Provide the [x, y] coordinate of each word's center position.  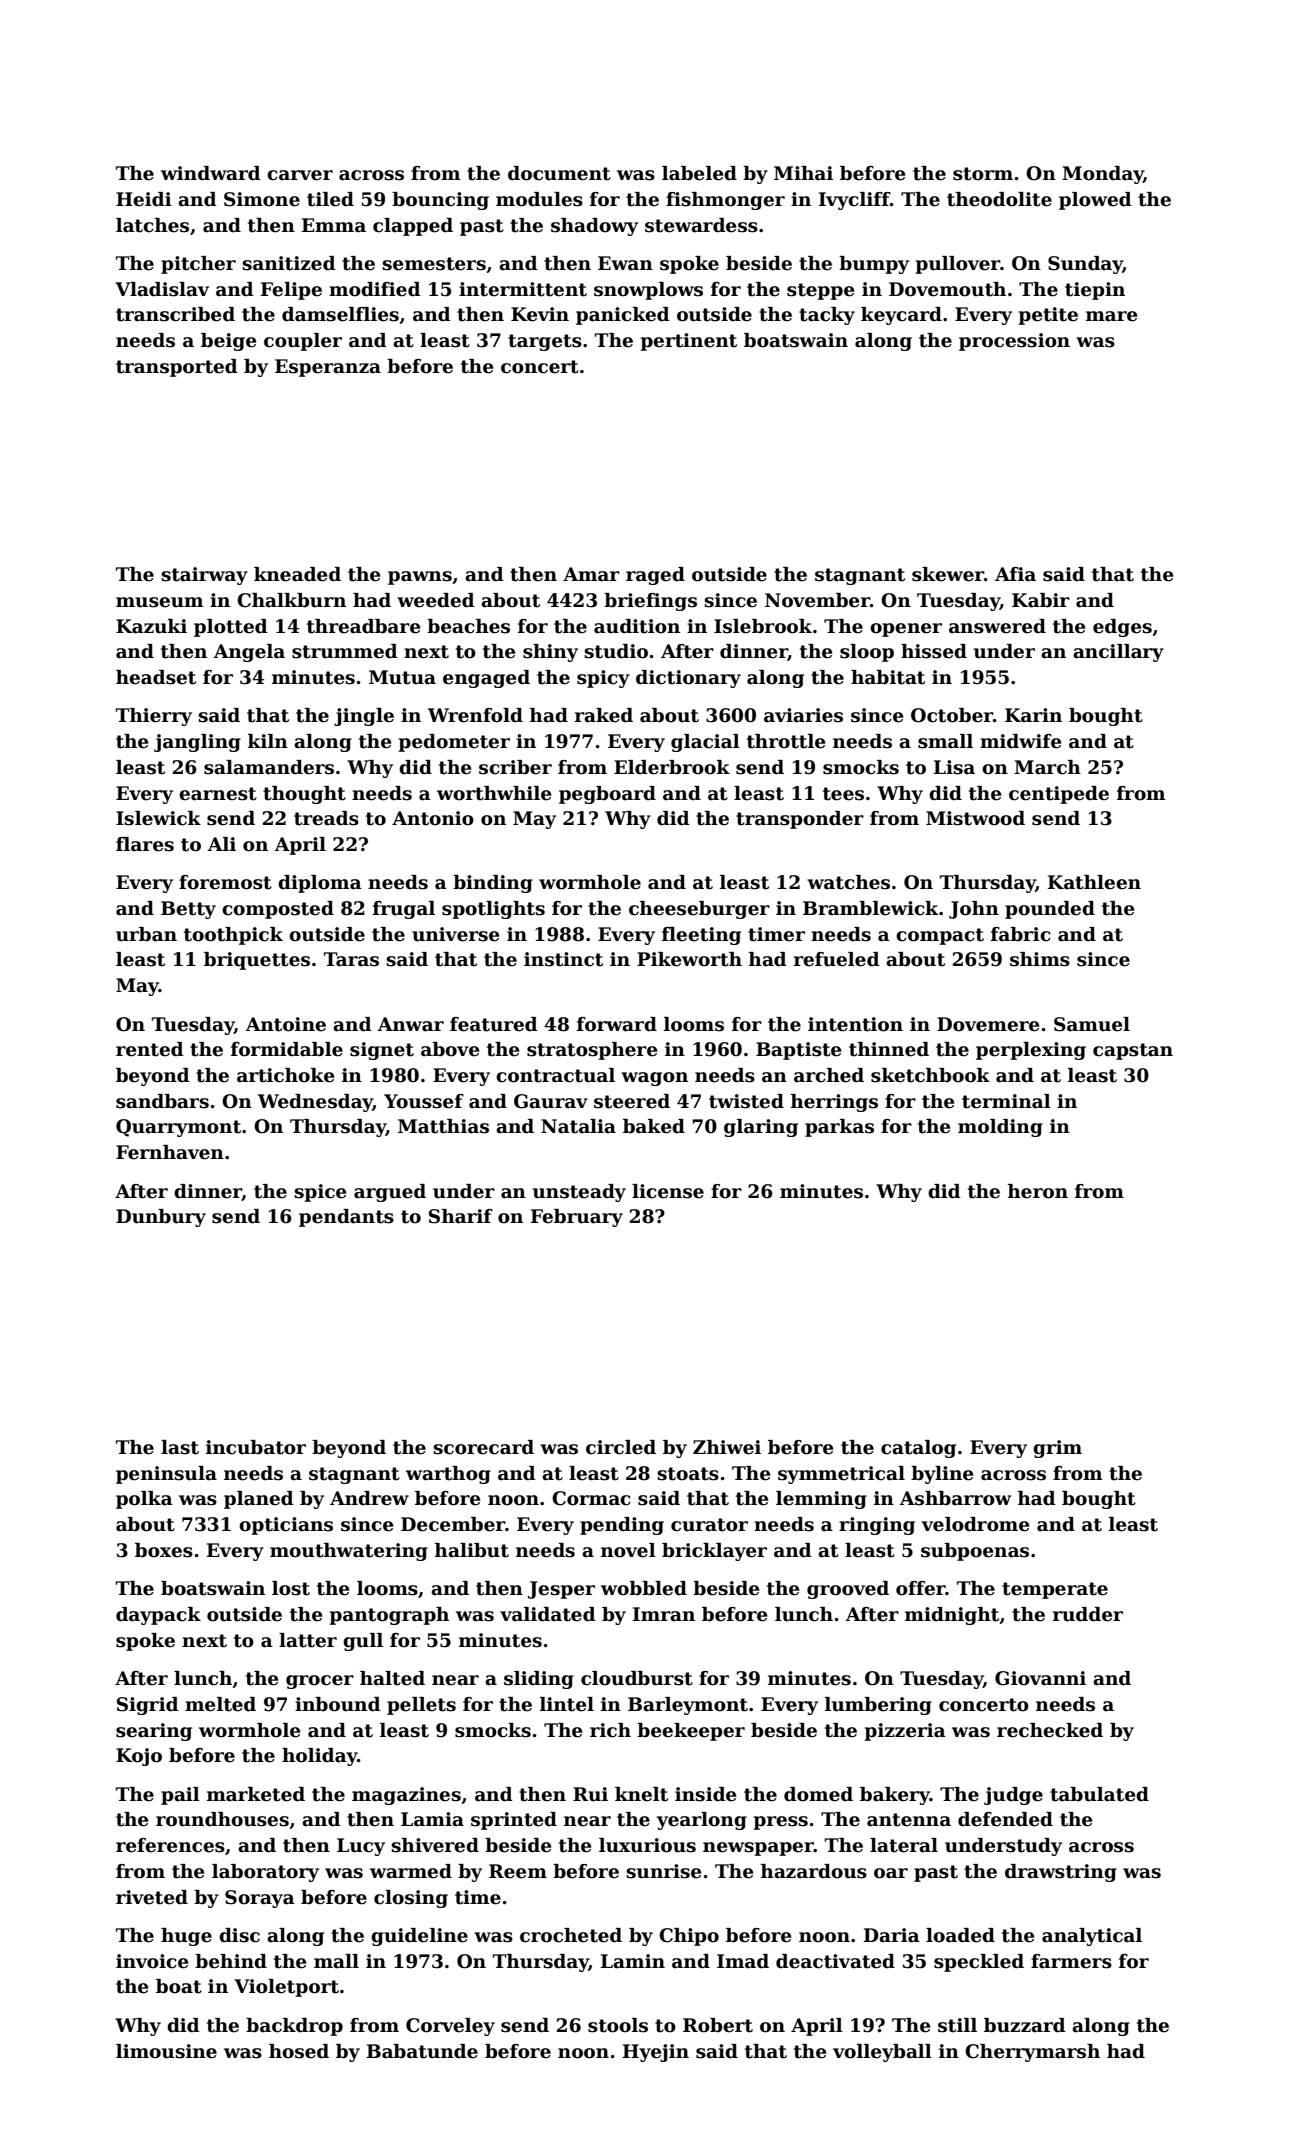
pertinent [689, 342]
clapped [413, 227]
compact [940, 936]
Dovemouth [947, 289]
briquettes [257, 961]
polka [144, 1500]
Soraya [260, 1899]
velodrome [975, 1524]
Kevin [540, 314]
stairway [204, 576]
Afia [1015, 574]
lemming [821, 1500]
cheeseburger [699, 910]
